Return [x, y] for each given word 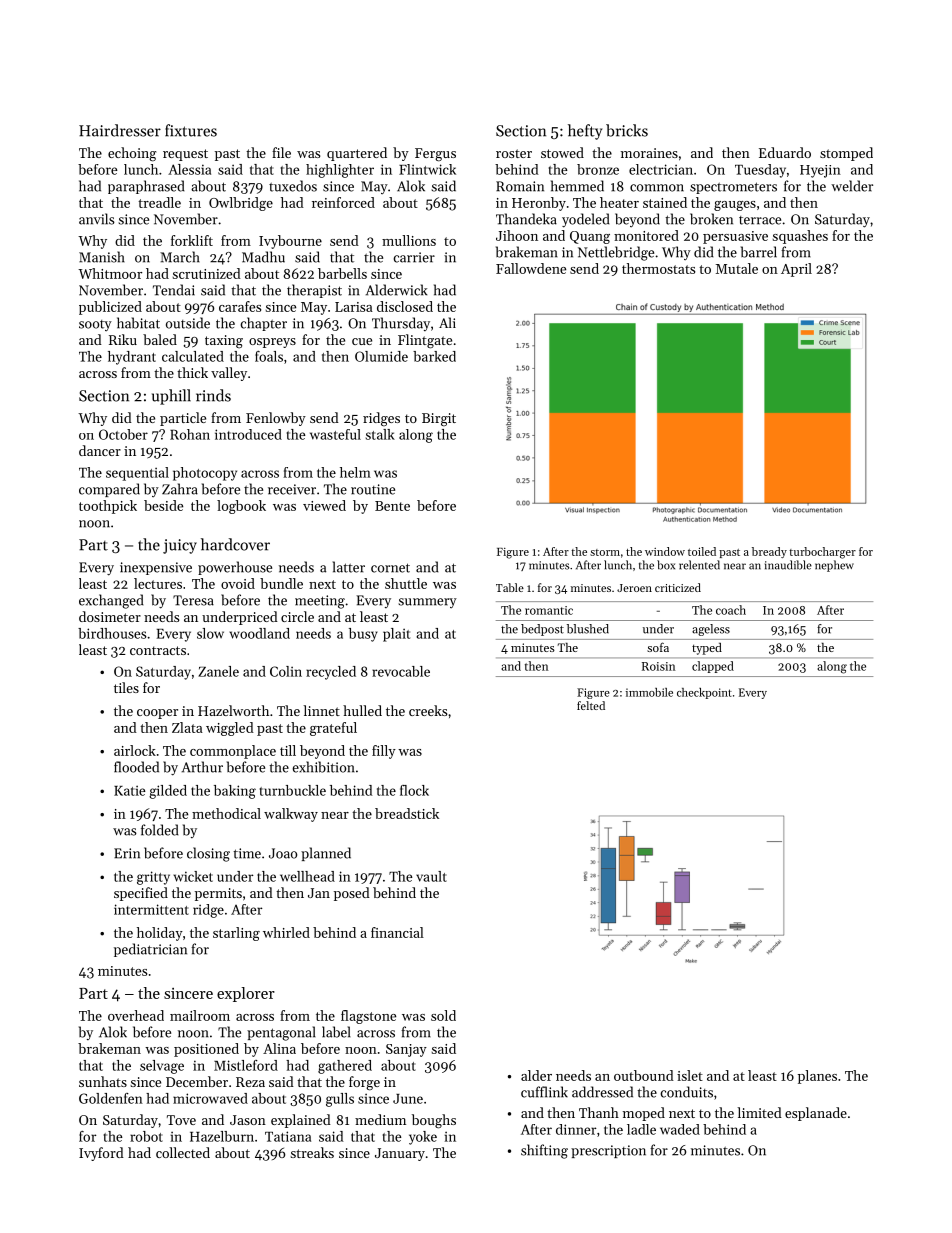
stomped [846, 154]
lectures [158, 583]
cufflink [544, 1092]
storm [605, 552]
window [665, 551]
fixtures [191, 130]
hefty [585, 132]
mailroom [200, 1015]
